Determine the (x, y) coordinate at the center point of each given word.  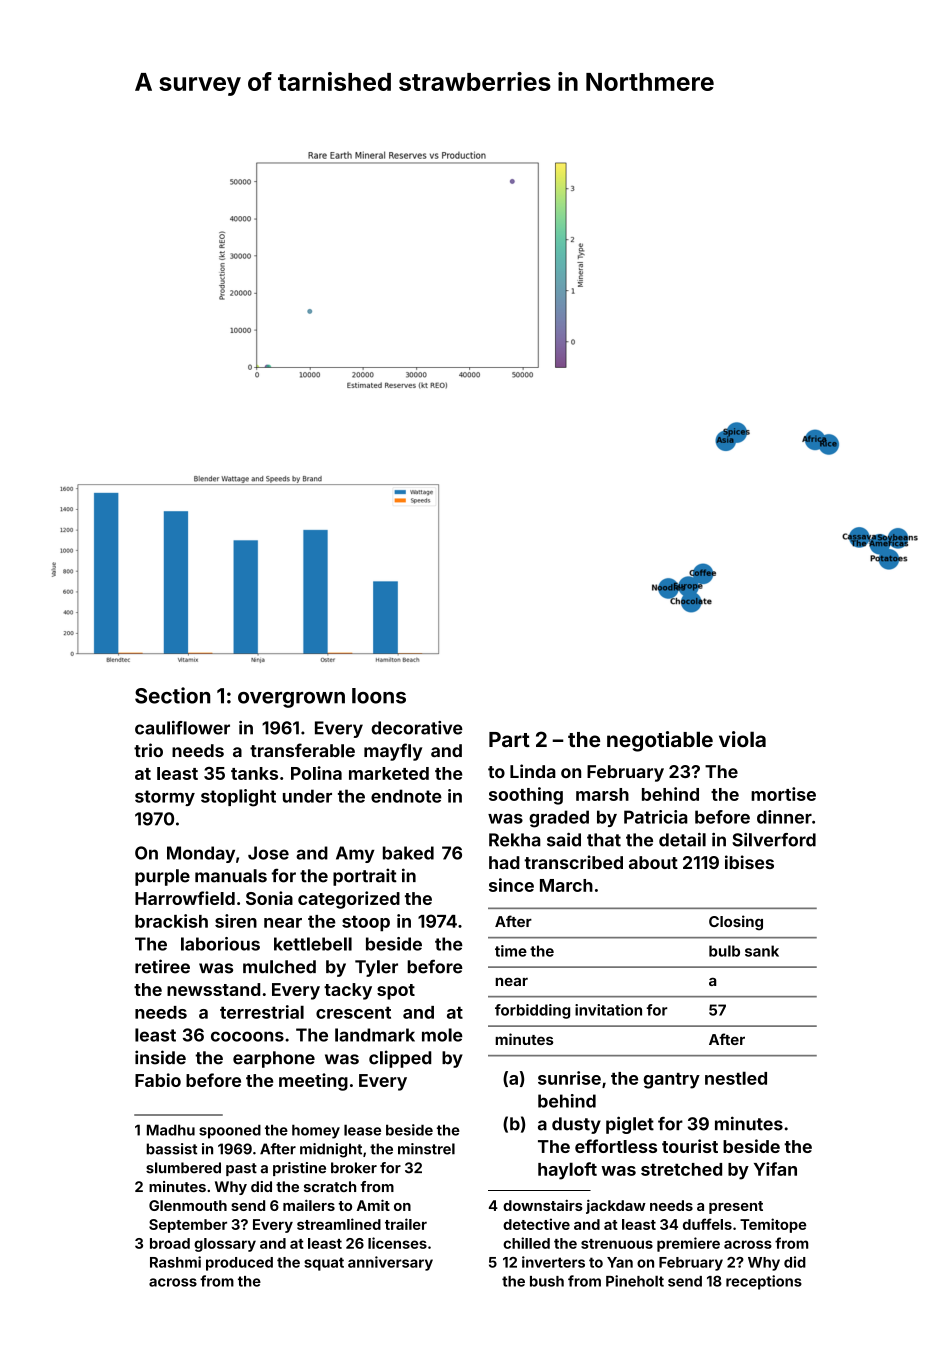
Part (509, 739)
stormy (165, 798)
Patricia (656, 817)
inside (160, 1057)
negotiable (660, 741)
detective (536, 1224)
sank (762, 951)
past (241, 1169)
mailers (309, 1205)
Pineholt (635, 1281)
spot (396, 992)
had (504, 862)
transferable (302, 750)
